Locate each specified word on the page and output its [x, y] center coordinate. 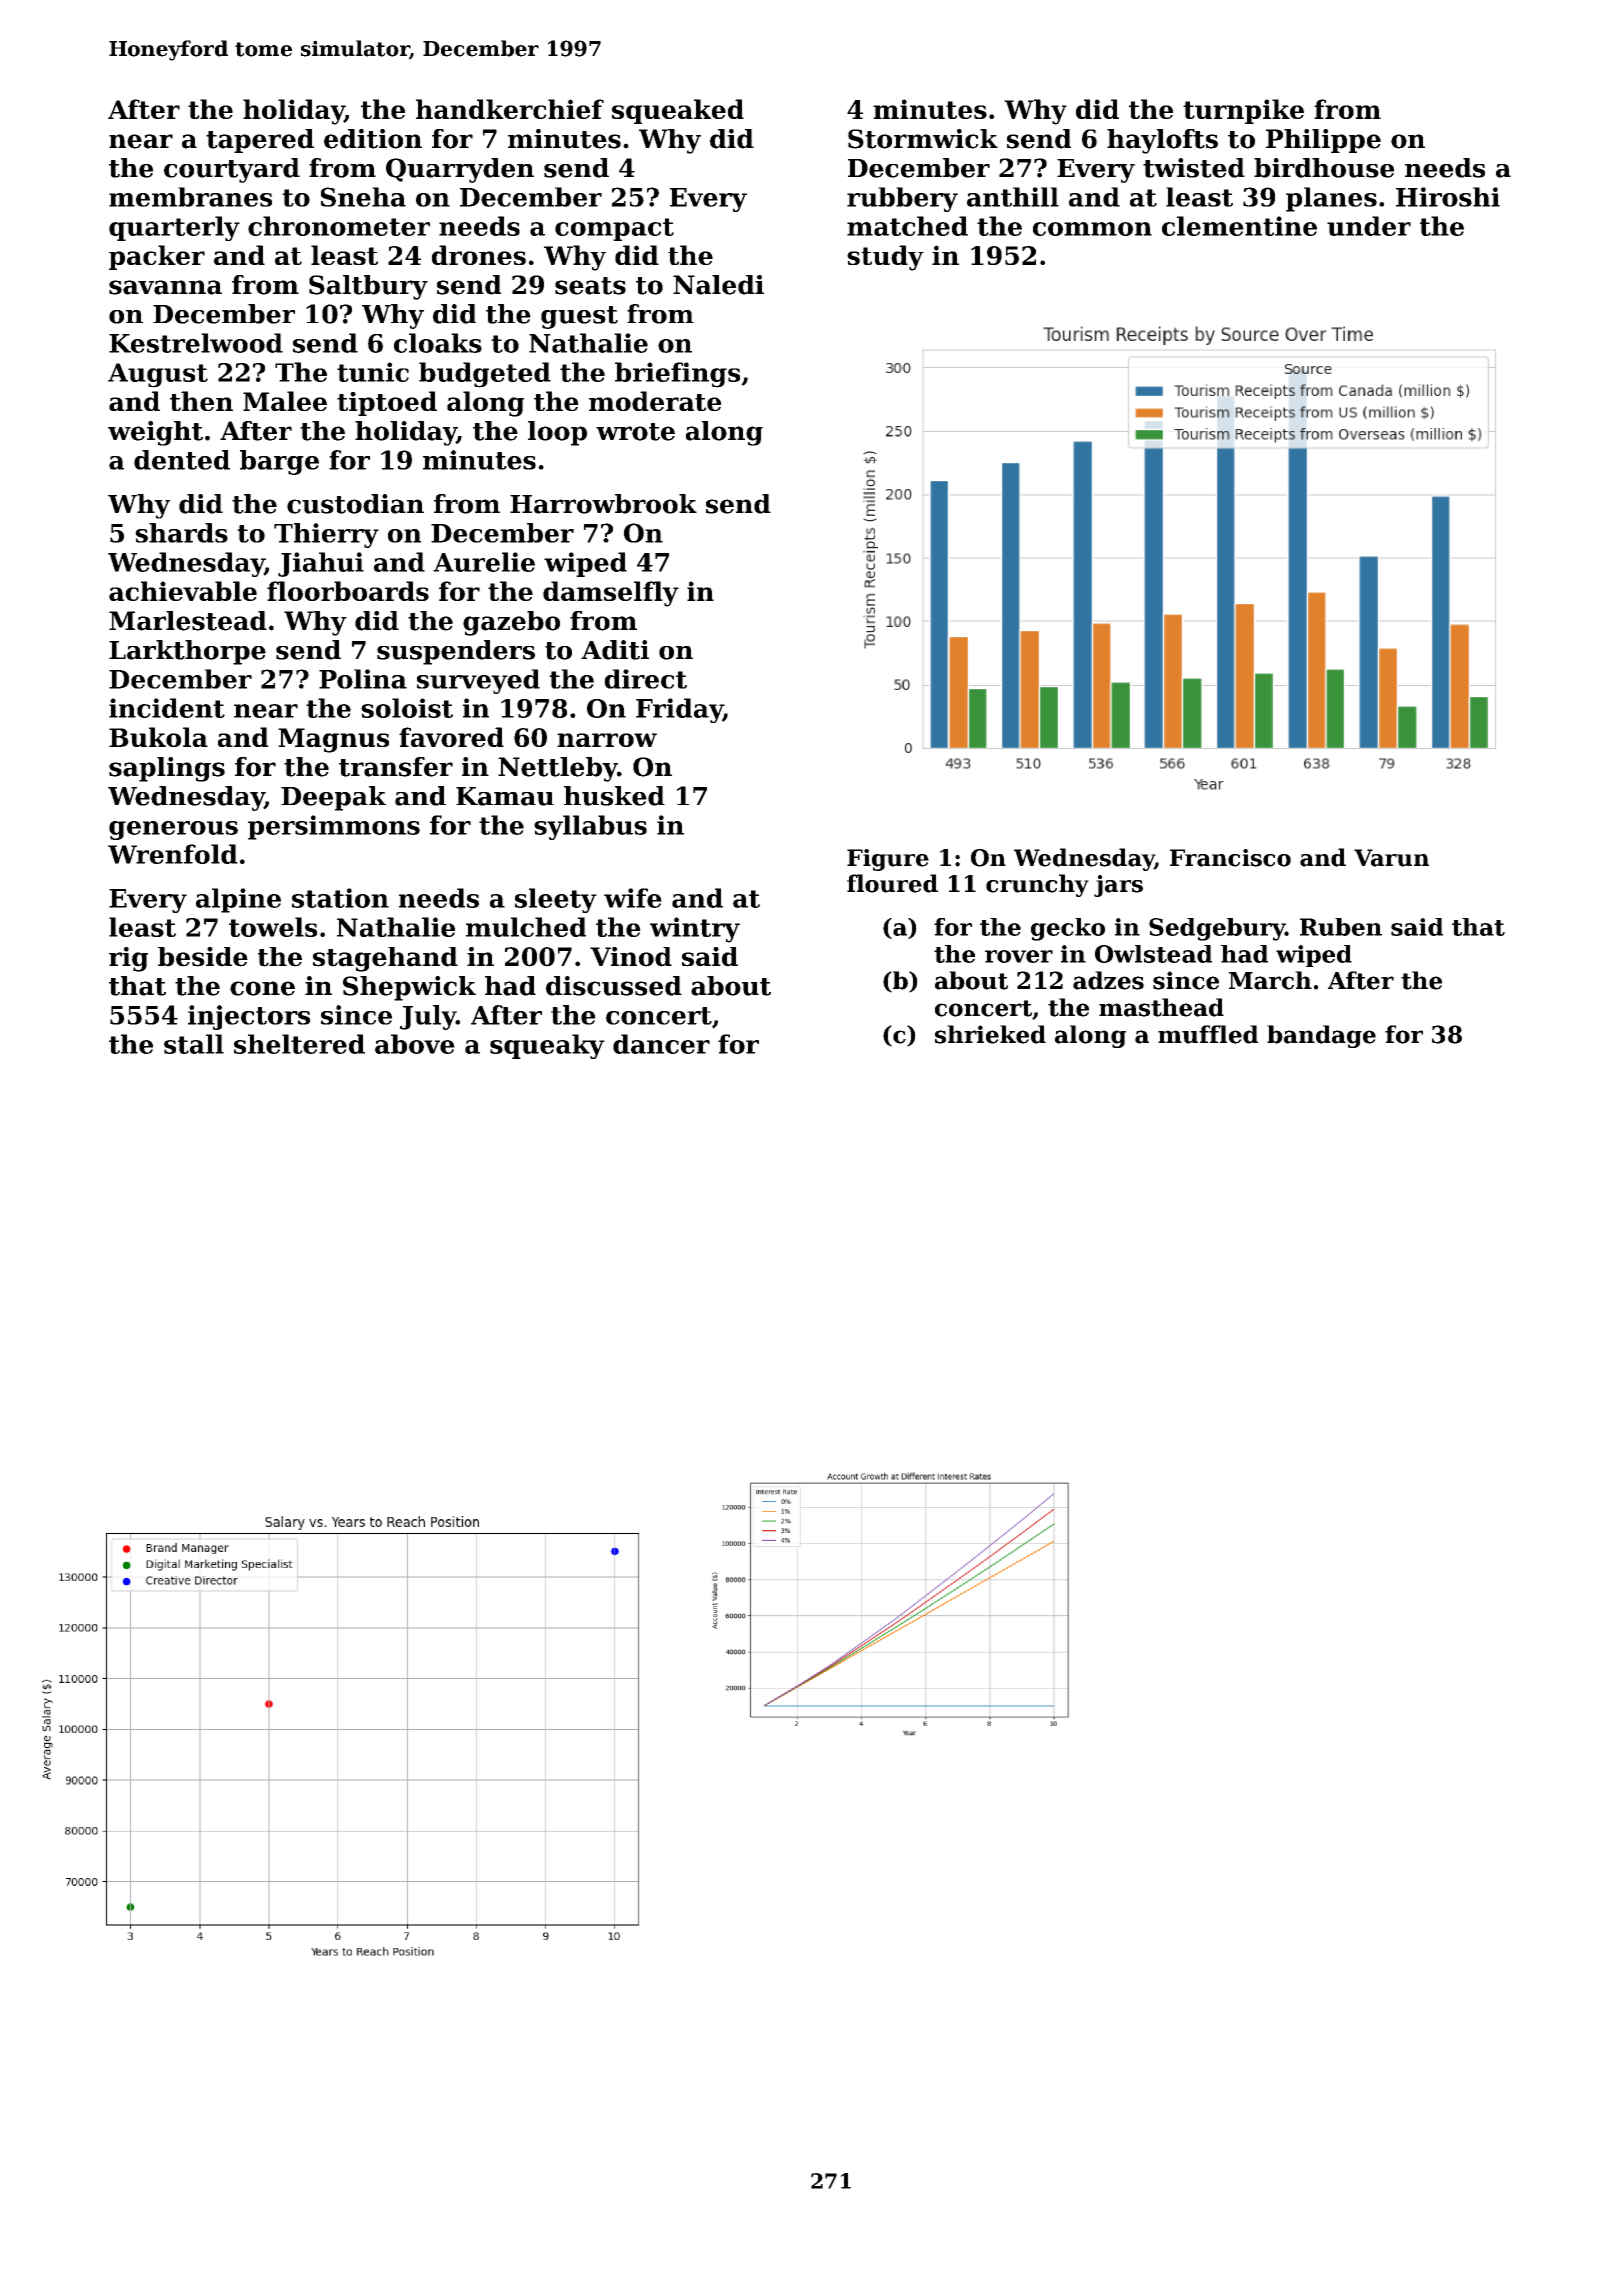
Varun [1391, 858]
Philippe [1323, 141]
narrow [607, 740]
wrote [635, 432]
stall [194, 1044]
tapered [260, 141]
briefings [677, 375]
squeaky [547, 1046]
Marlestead [188, 621]
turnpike [1243, 111]
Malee [285, 401]
